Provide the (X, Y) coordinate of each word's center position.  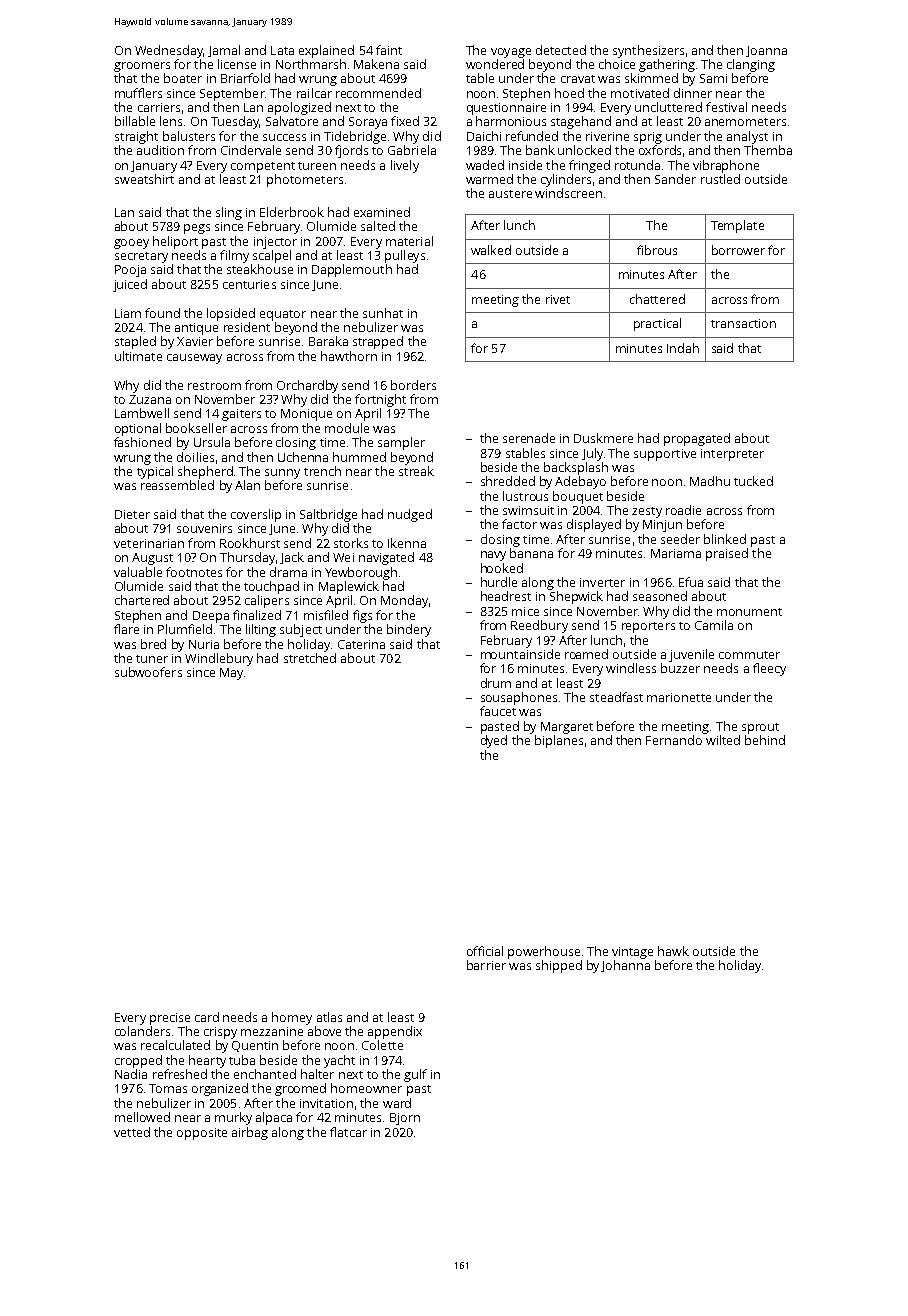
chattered (657, 299)
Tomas (168, 1088)
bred (153, 644)
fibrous (657, 250)
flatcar (348, 1132)
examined (382, 212)
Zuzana (150, 399)
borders (413, 385)
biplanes (559, 741)
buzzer (680, 668)
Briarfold (245, 78)
